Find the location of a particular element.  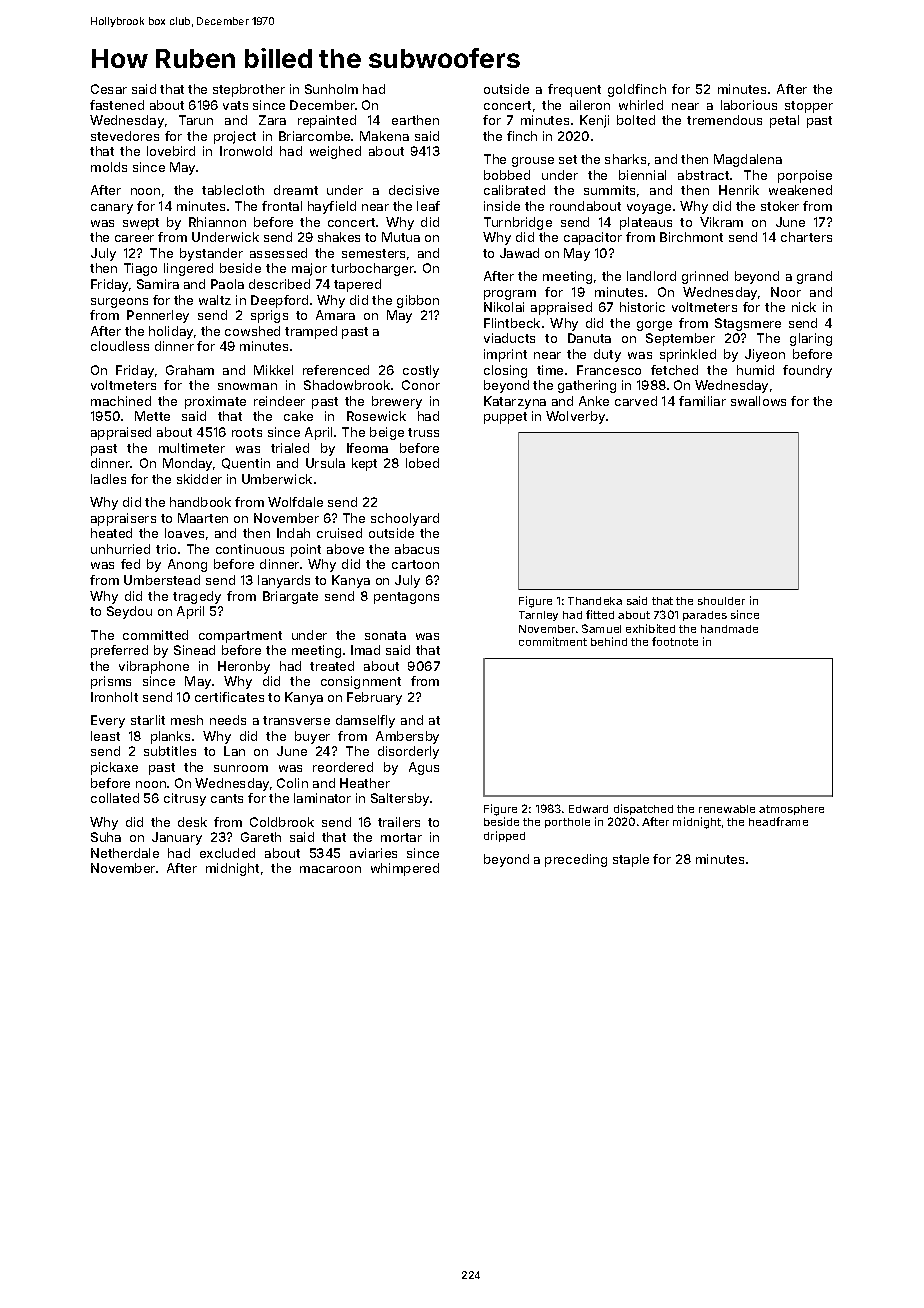

voyage is located at coordinates (649, 209).
